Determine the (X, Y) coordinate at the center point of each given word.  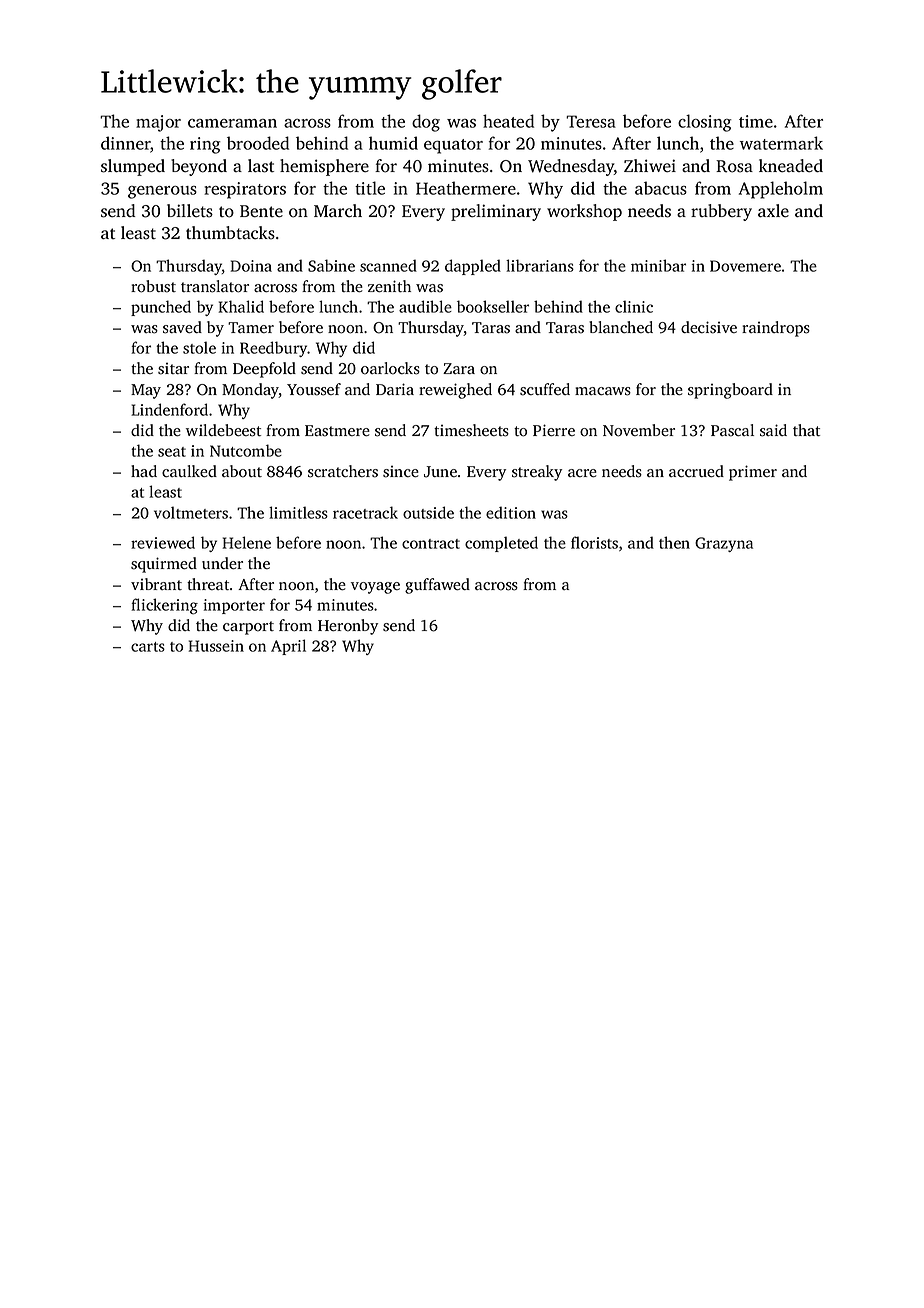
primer (753, 473)
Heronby (348, 627)
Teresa (591, 121)
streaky (537, 473)
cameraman (232, 123)
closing (704, 123)
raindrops (776, 329)
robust (153, 286)
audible (425, 306)
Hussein (216, 646)
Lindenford (169, 409)
